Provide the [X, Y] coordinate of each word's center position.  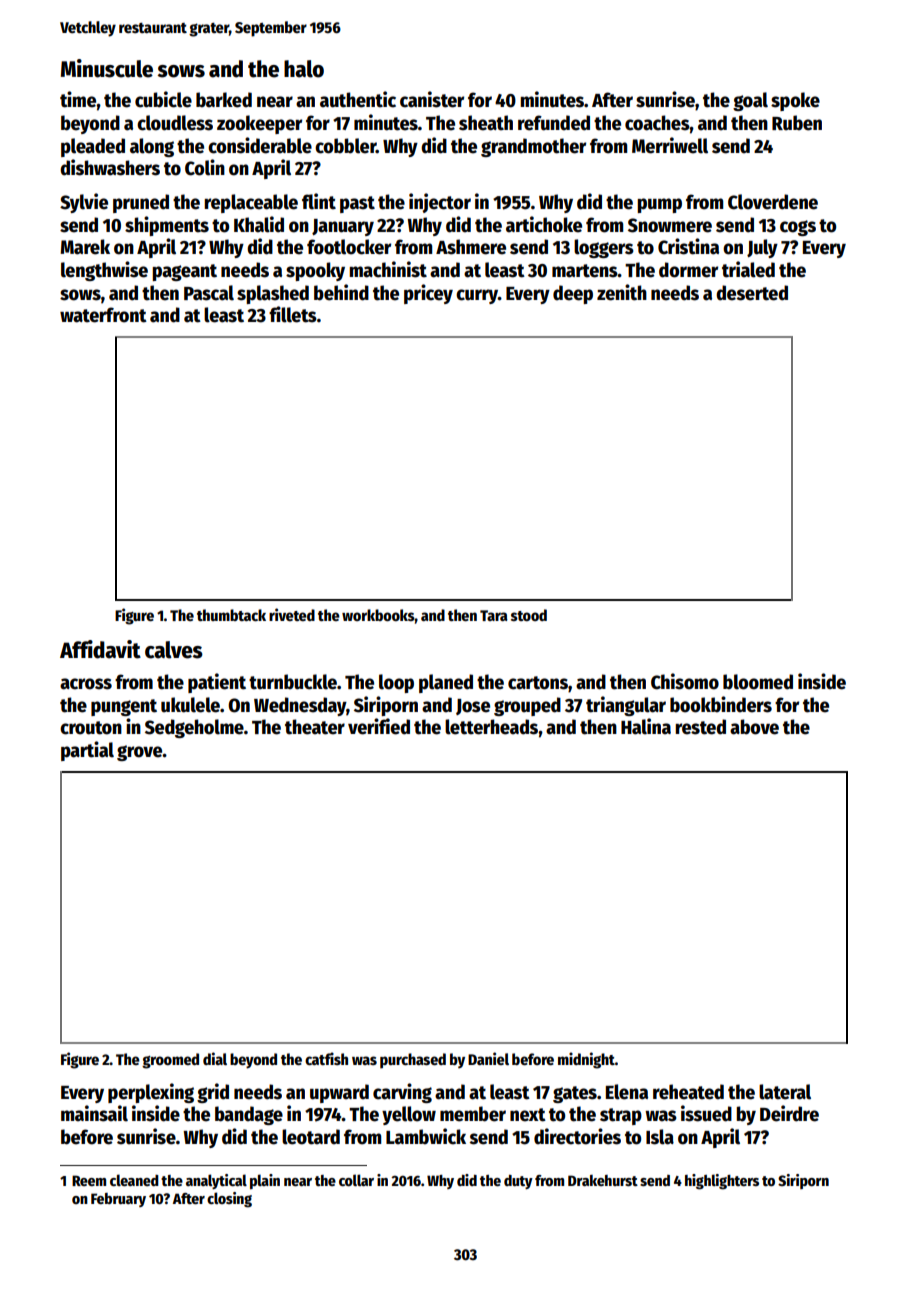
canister [432, 99]
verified [379, 726]
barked [224, 100]
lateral [785, 1092]
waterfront [103, 315]
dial [215, 1058]
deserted [752, 293]
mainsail [94, 1113]
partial [87, 751]
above [754, 727]
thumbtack [231, 615]
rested [700, 727]
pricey [428, 294]
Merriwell [670, 145]
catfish [326, 1058]
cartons [538, 683]
